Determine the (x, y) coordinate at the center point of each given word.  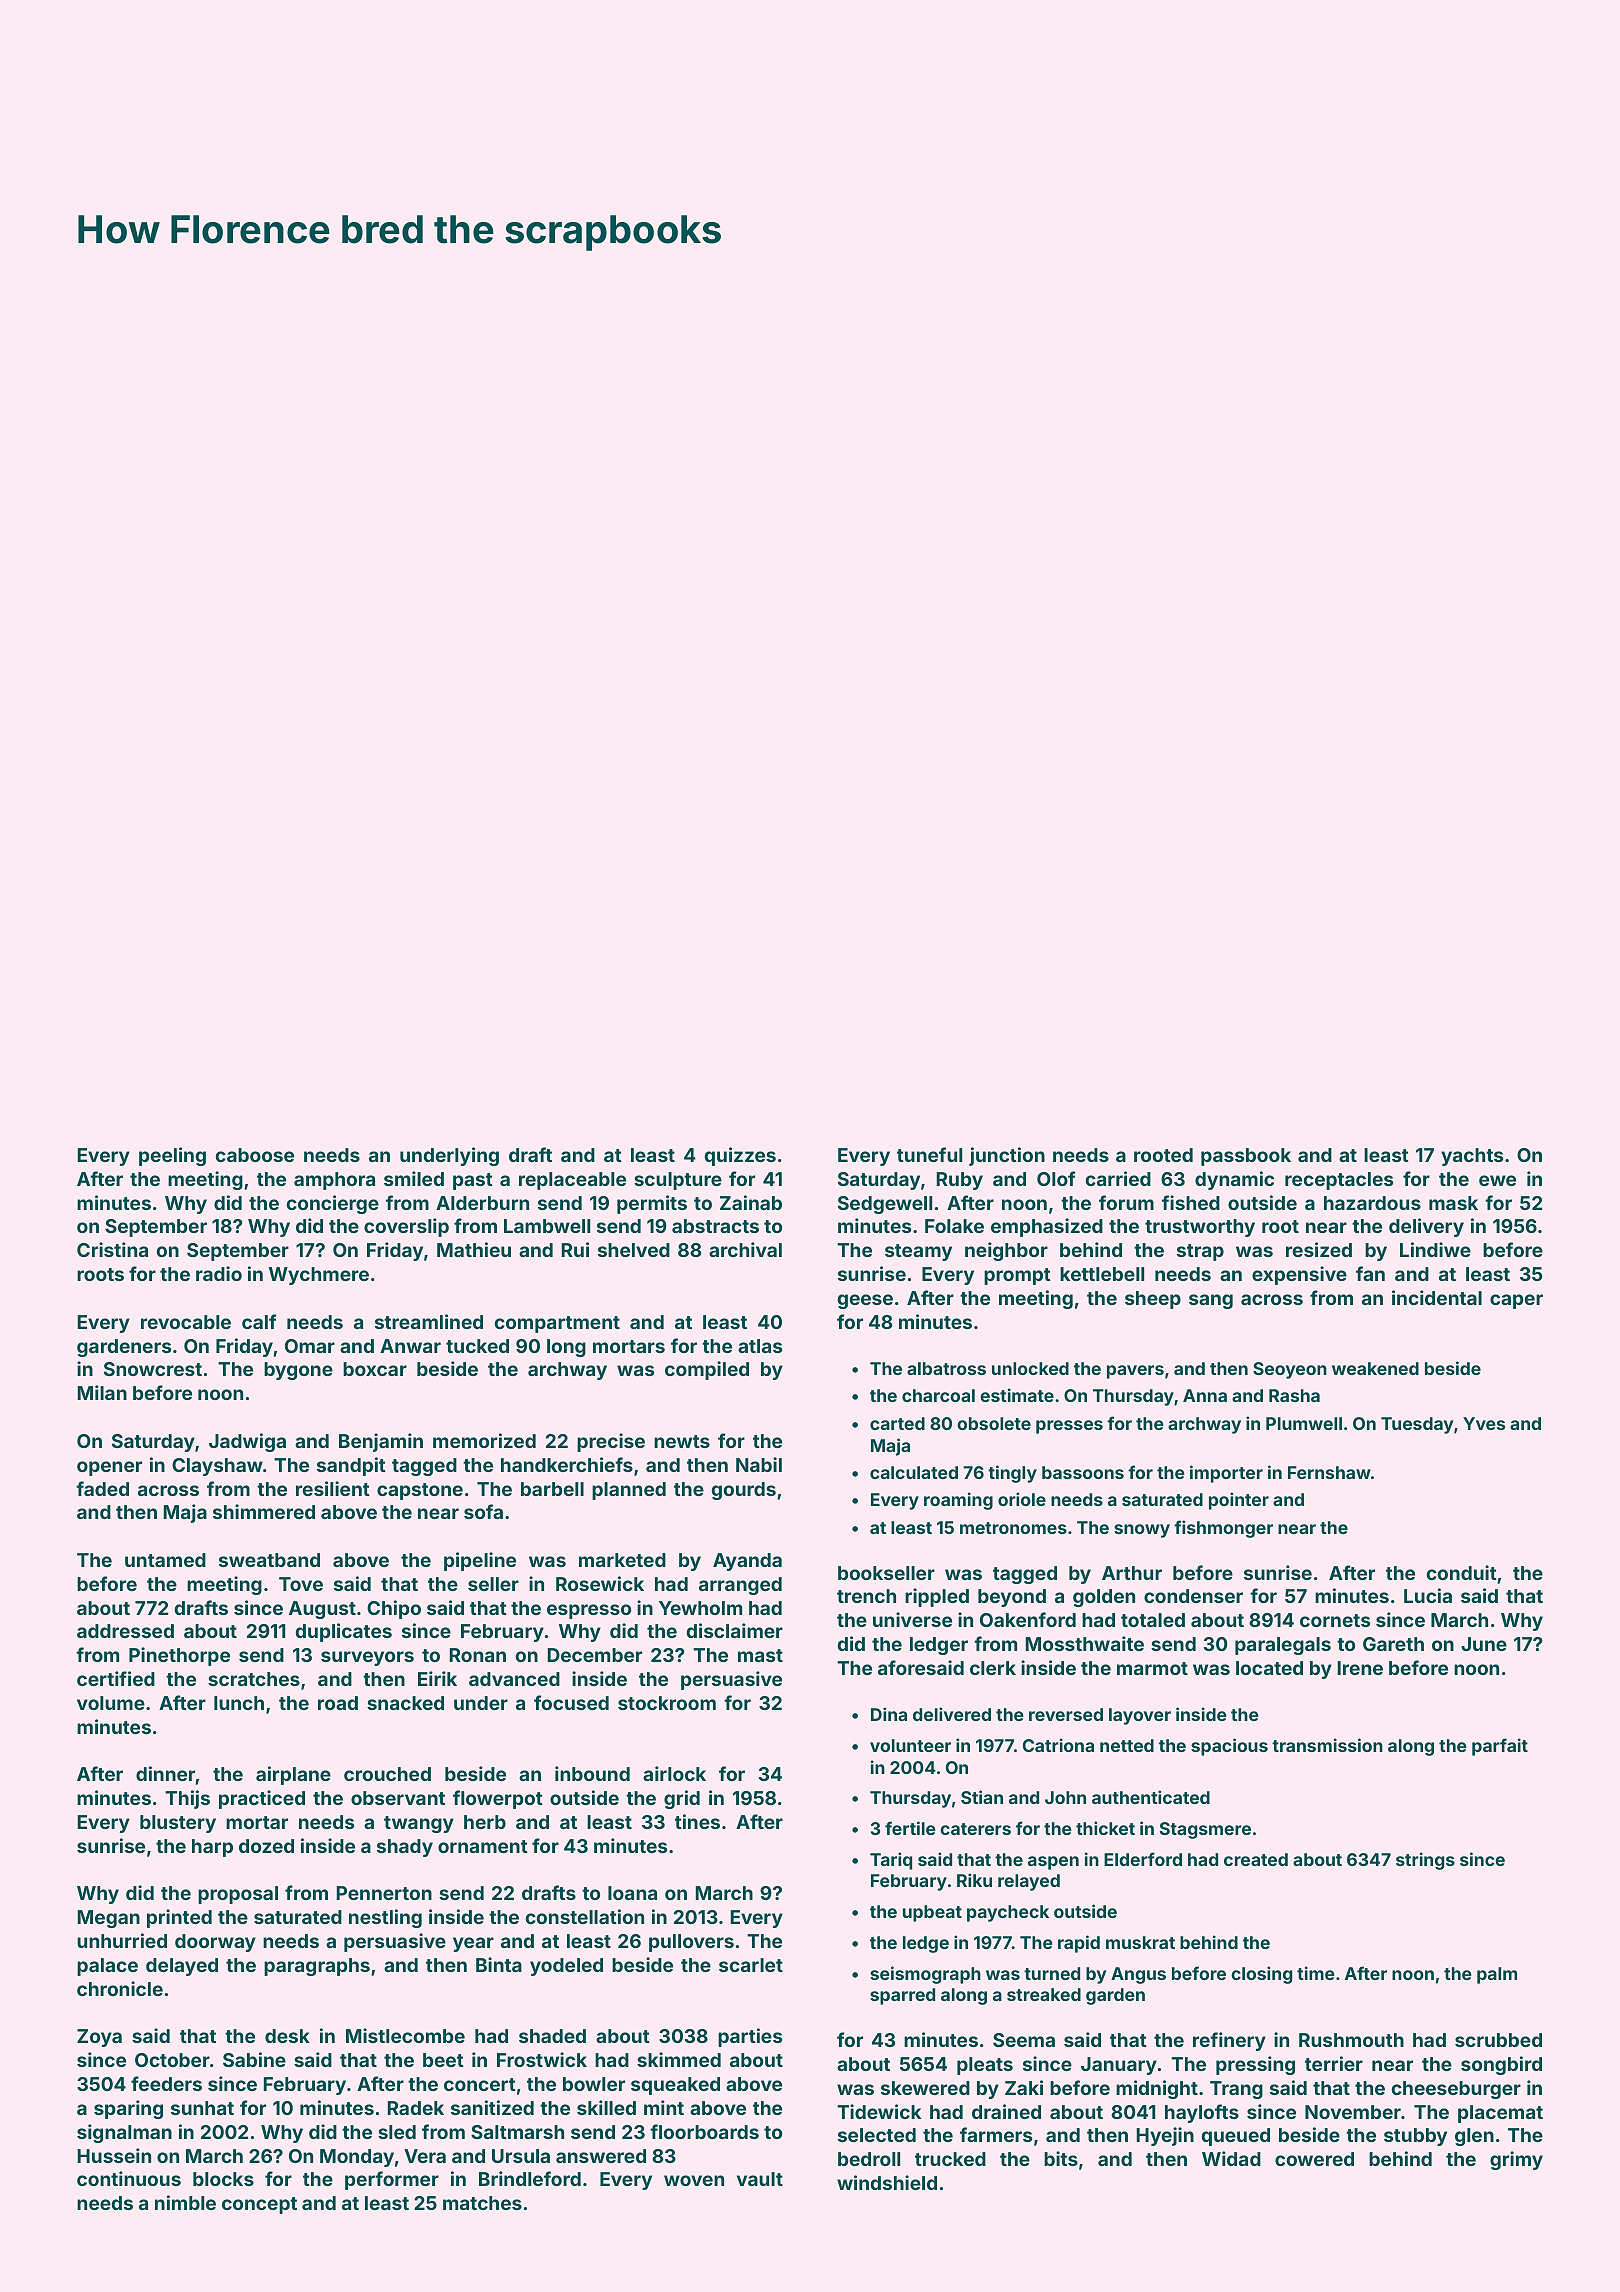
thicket (1105, 1828)
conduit (1462, 1572)
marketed (622, 1560)
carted (897, 1423)
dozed (266, 1846)
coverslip (406, 1227)
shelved (634, 1250)
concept (259, 2205)
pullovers (691, 1943)
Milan (102, 1392)
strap (1200, 1252)
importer (1226, 1474)
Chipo (394, 1609)
